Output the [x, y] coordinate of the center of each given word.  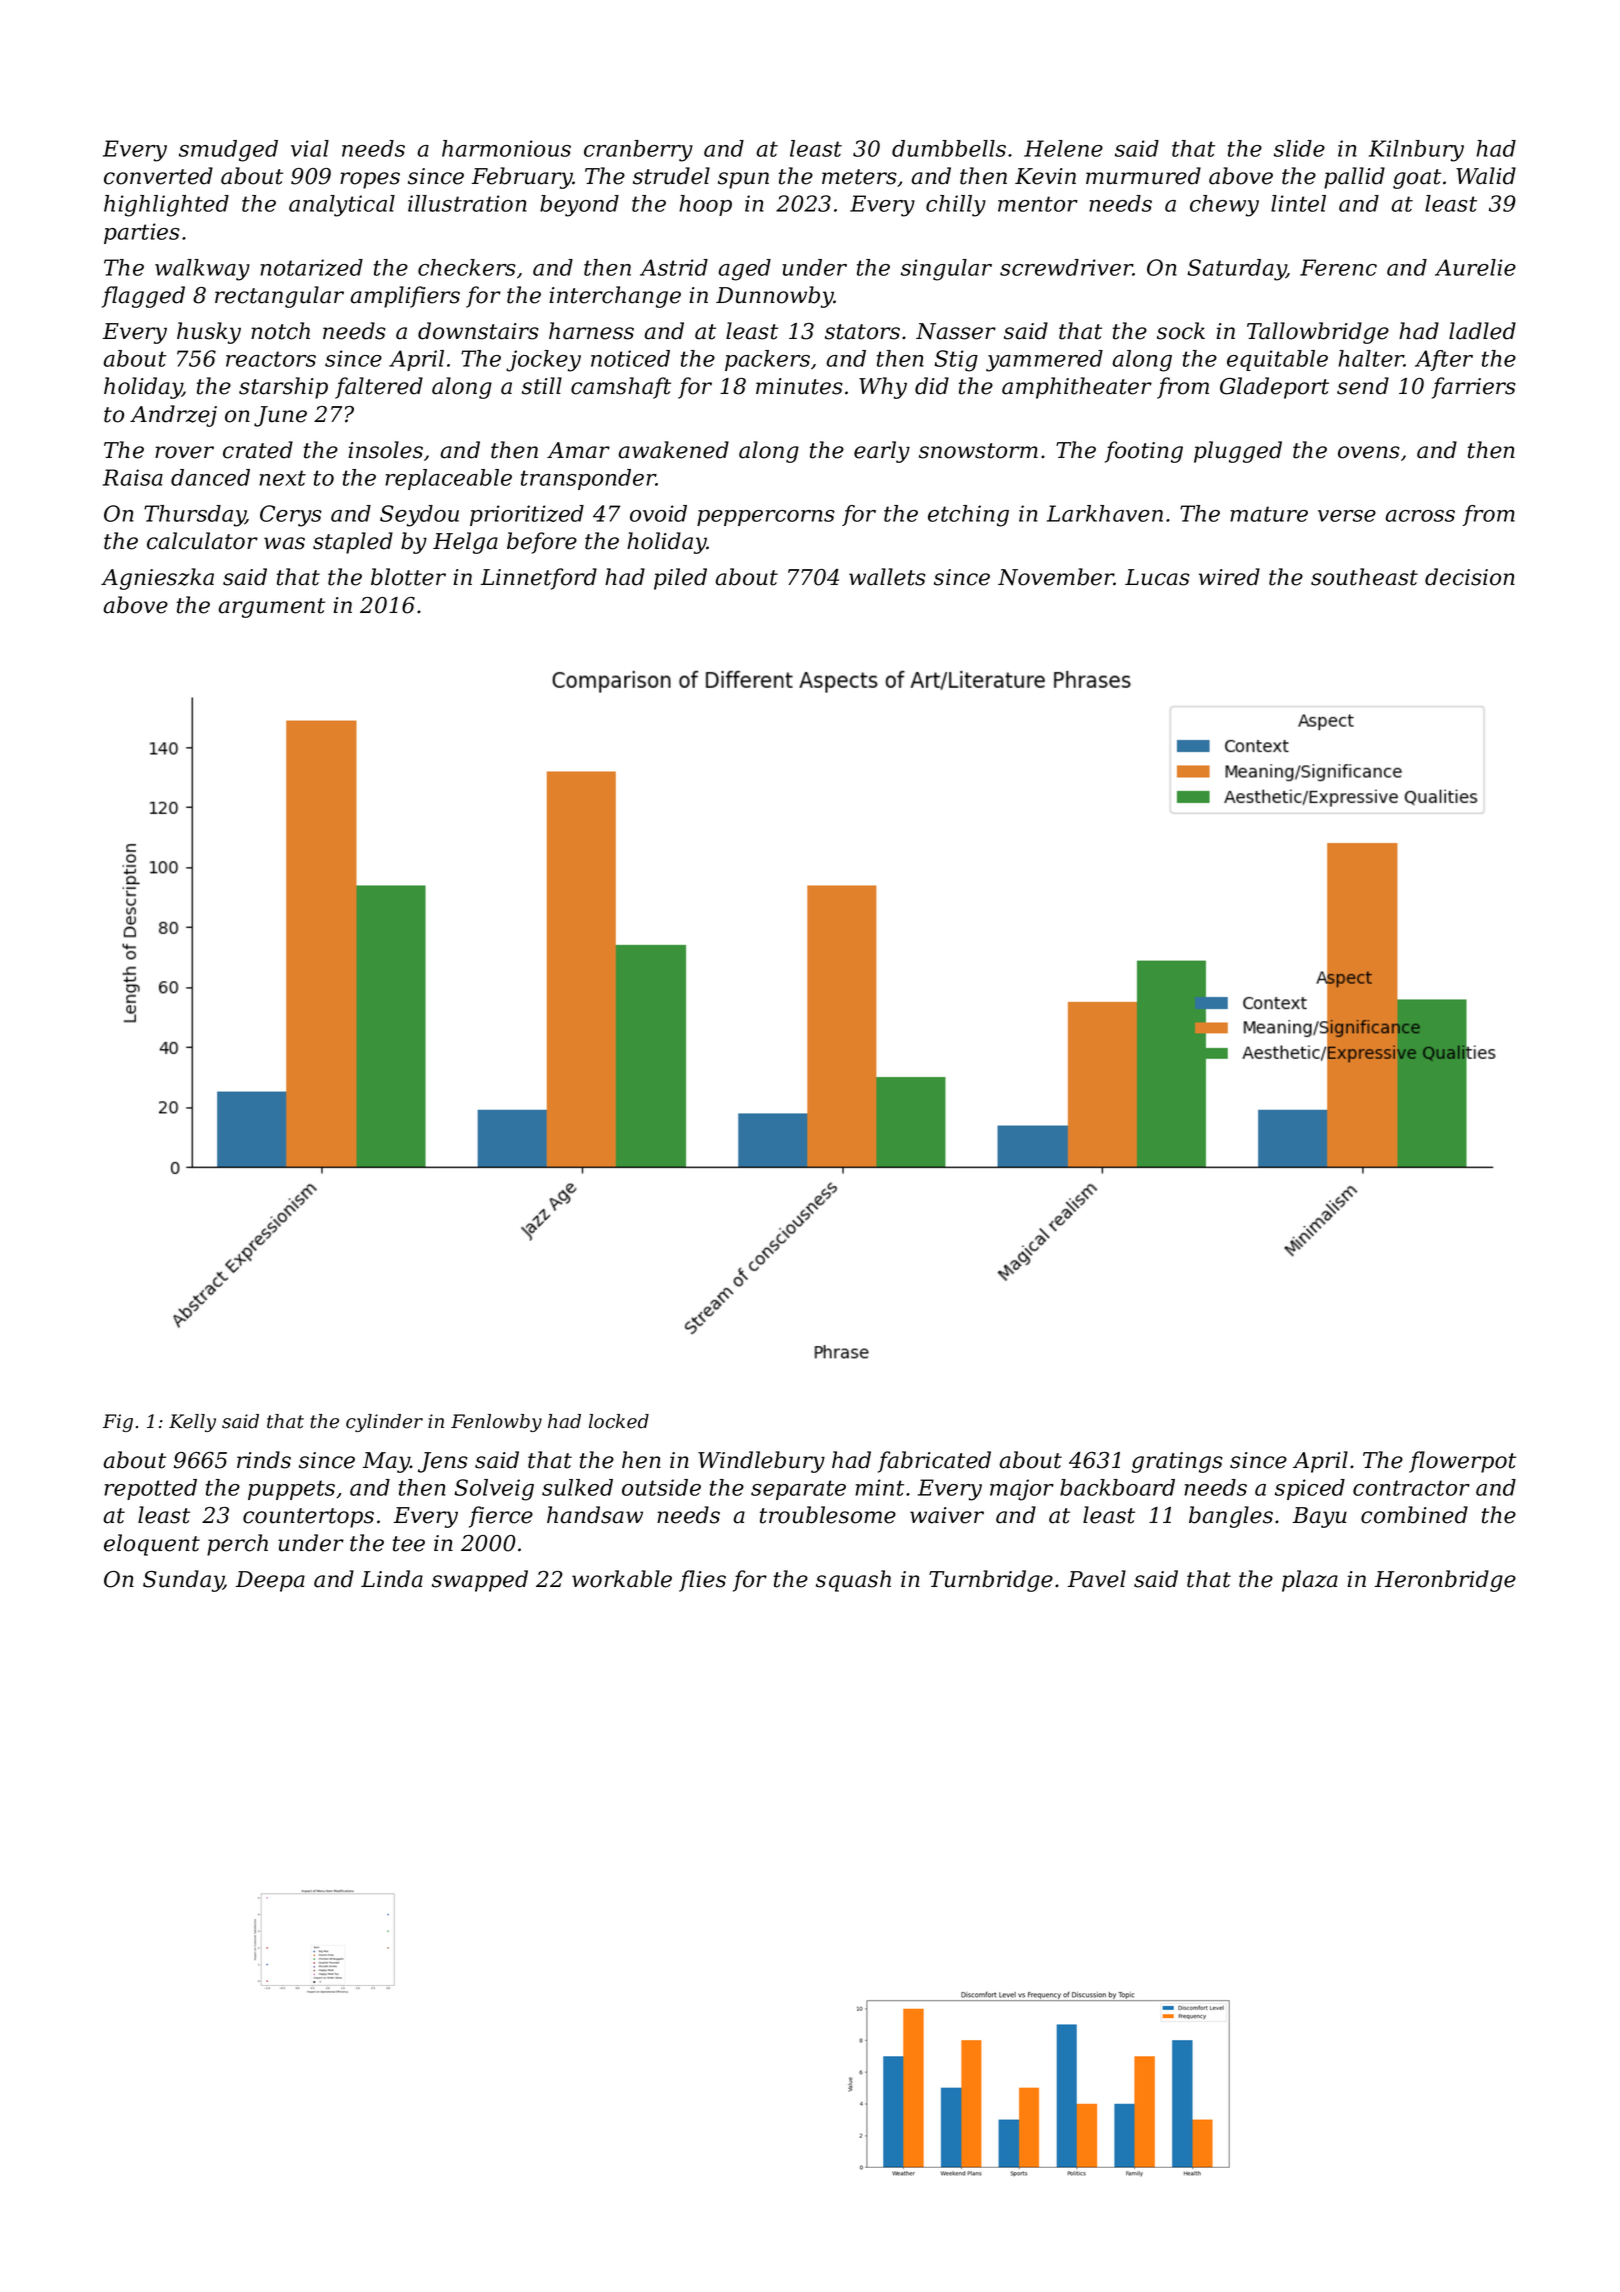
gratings [1177, 1462]
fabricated [934, 1462]
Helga [465, 543]
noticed [630, 358]
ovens [1369, 452]
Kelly [192, 1423]
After [1444, 360]
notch [280, 331]
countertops [308, 1518]
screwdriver [1066, 267]
